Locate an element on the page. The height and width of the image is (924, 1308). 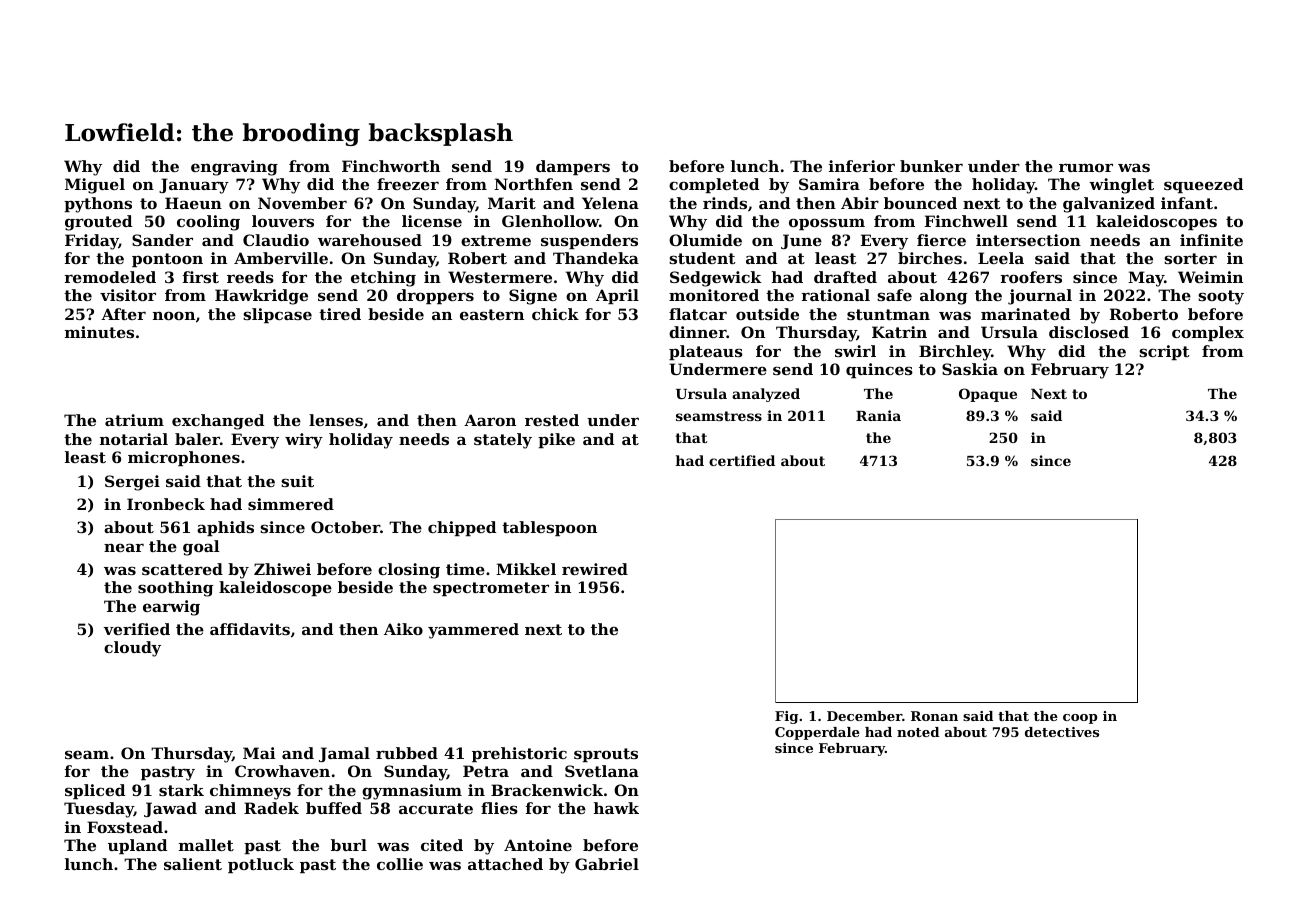
upland is located at coordinates (137, 846).
